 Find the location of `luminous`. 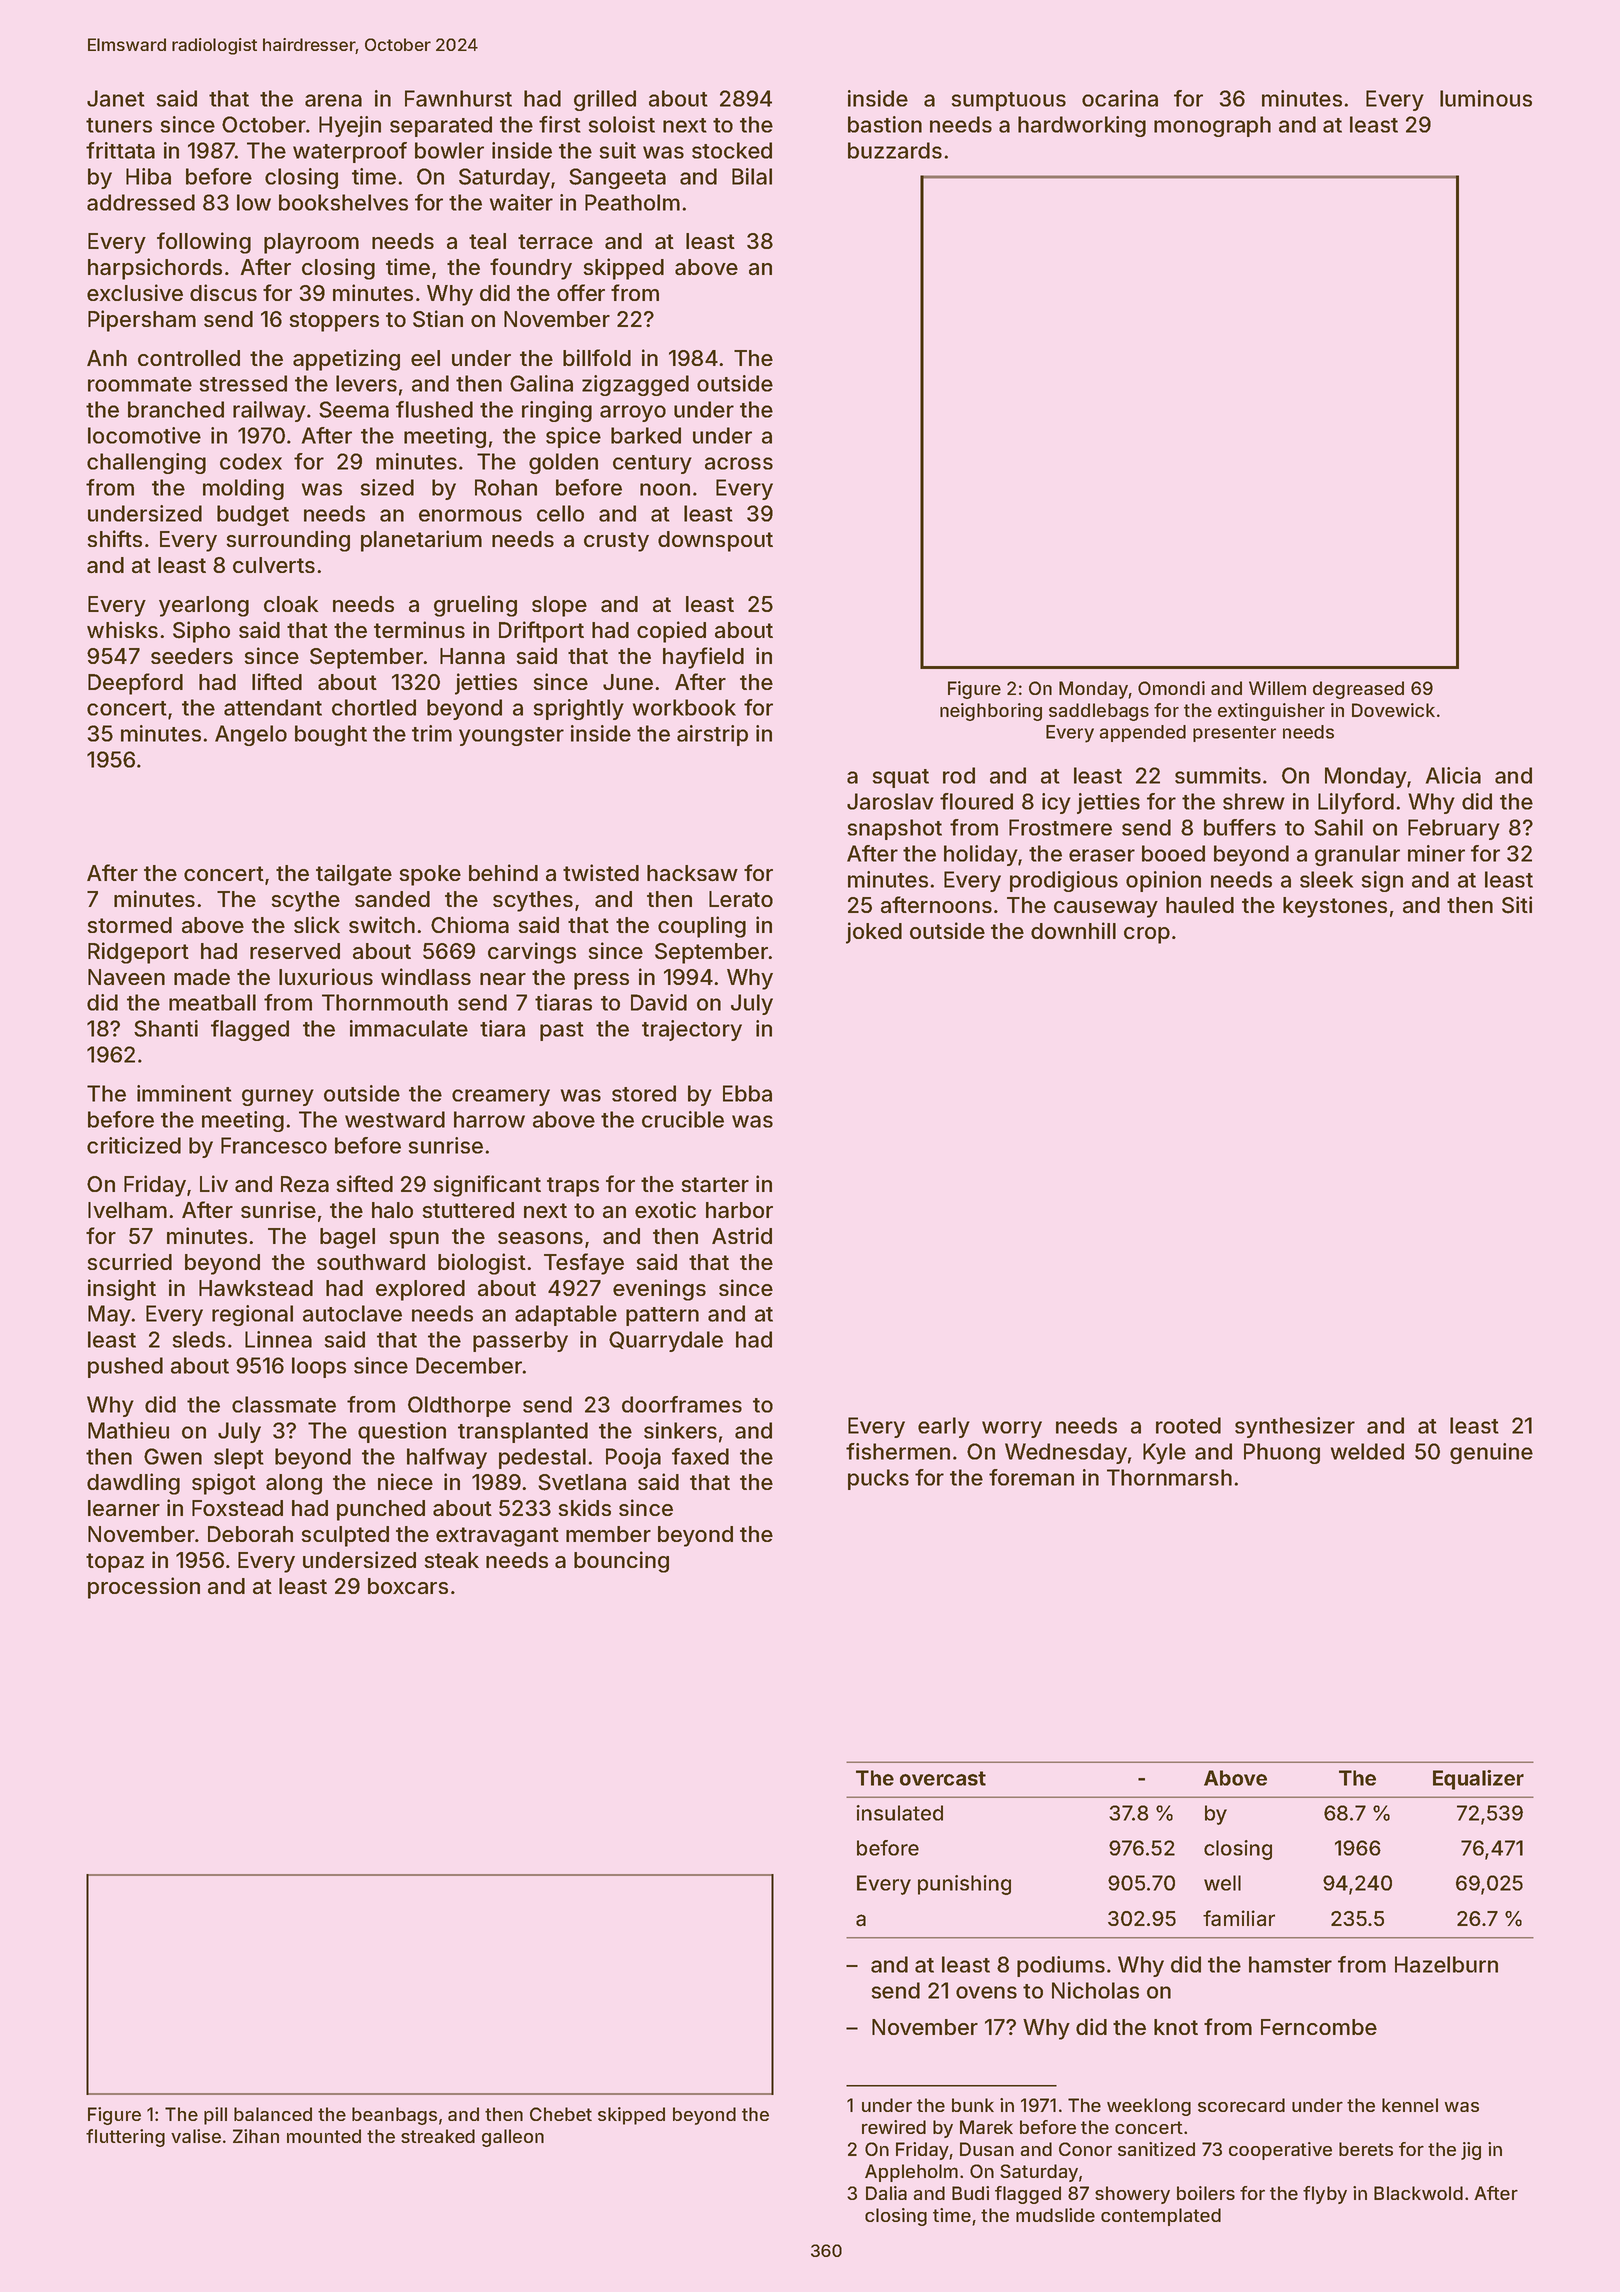

luminous is located at coordinates (1486, 98).
